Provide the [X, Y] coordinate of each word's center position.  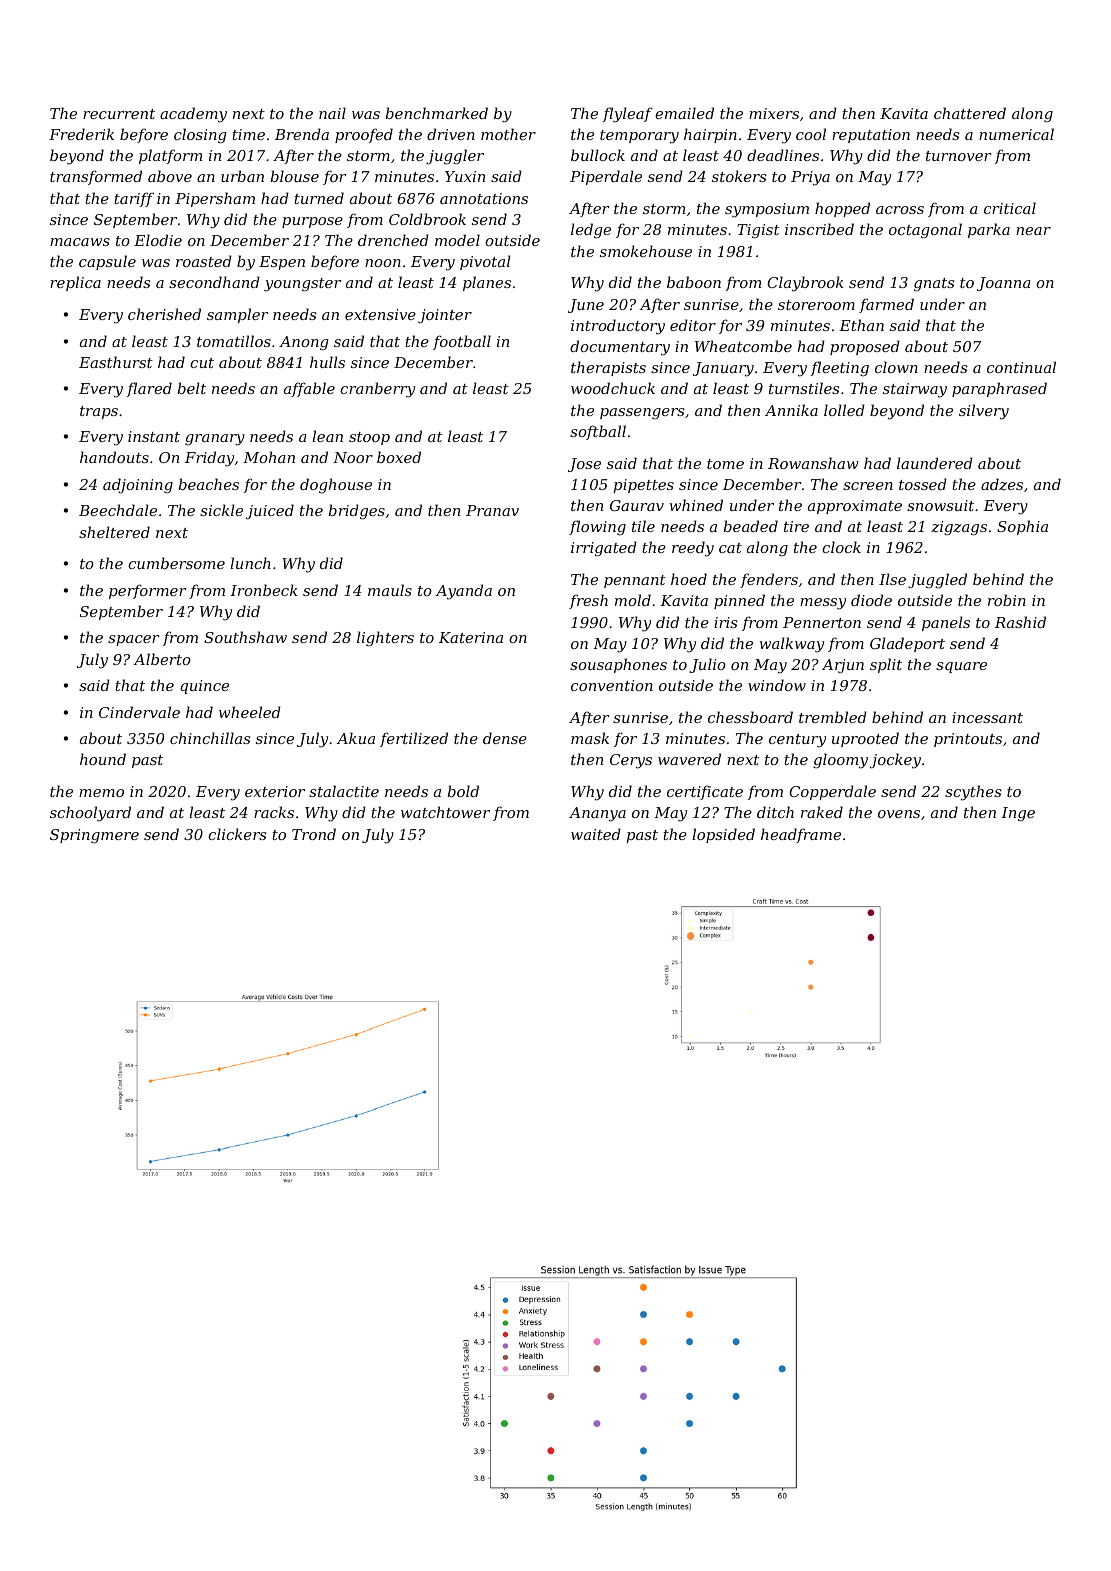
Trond [314, 834]
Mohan [269, 457]
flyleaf [628, 115]
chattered [970, 113]
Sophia [1022, 527]
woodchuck [613, 388]
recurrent [119, 114]
